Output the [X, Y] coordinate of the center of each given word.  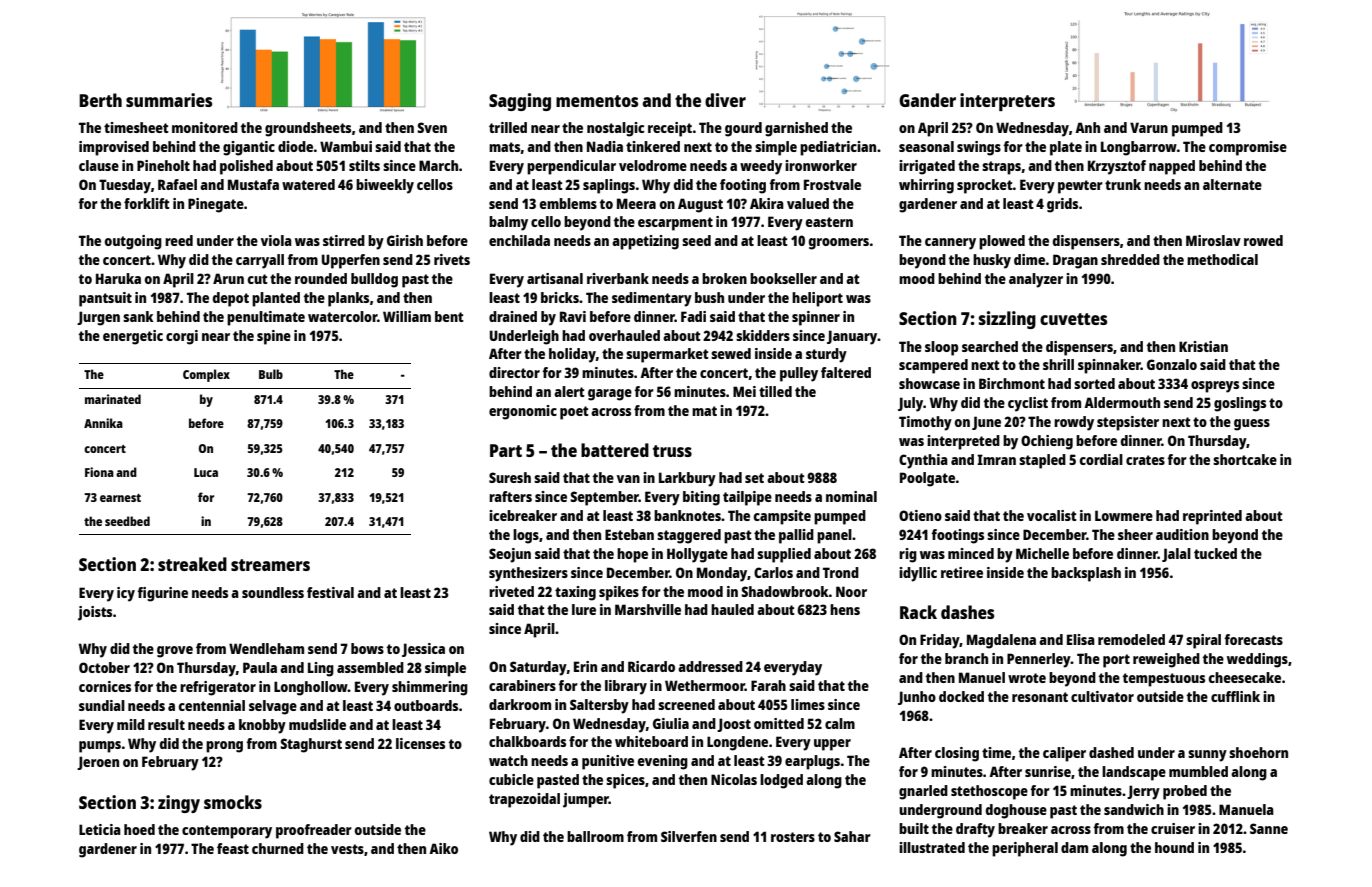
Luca [206, 472]
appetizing [645, 242]
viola [276, 240]
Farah [768, 685]
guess [1252, 425]
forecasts [1253, 639]
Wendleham [266, 648]
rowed [1263, 240]
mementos [597, 101]
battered [615, 450]
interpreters [1007, 102]
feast [233, 848]
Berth [100, 100]
